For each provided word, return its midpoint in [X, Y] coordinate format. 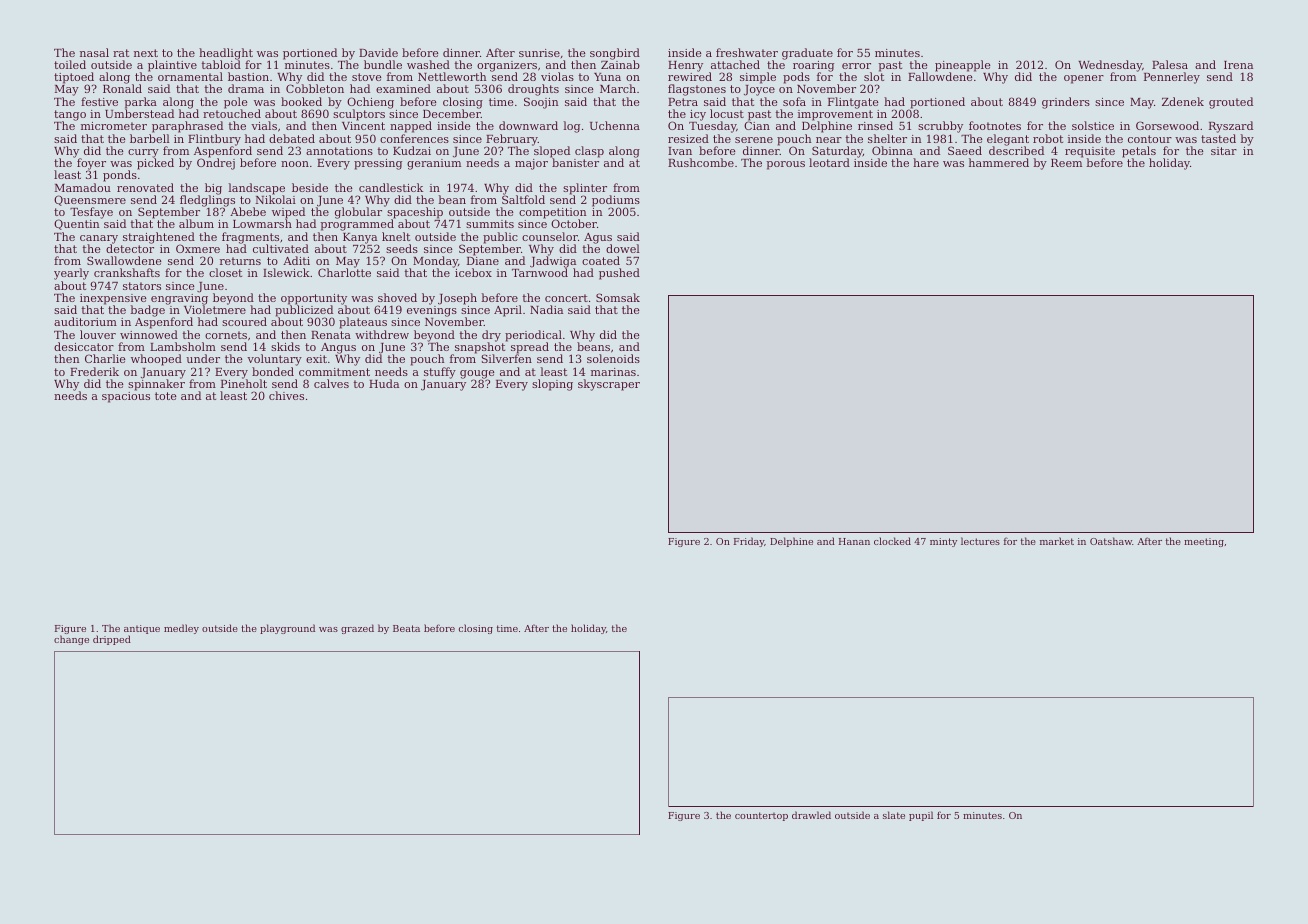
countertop [761, 816]
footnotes [995, 125]
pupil [921, 816]
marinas [613, 372]
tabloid [221, 64]
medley [181, 629]
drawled [811, 815]
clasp [589, 152]
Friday [749, 542]
